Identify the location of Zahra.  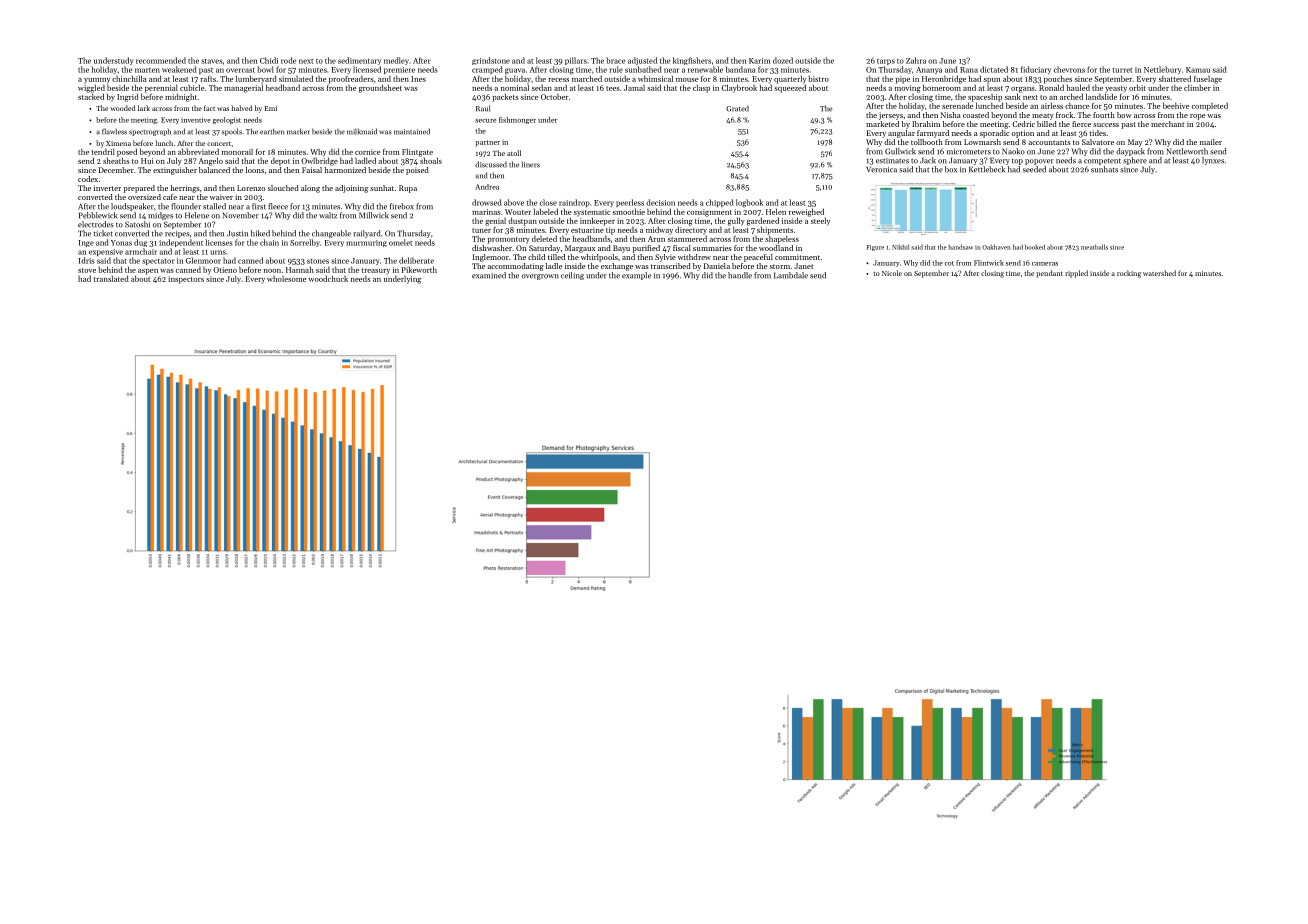
(916, 60).
